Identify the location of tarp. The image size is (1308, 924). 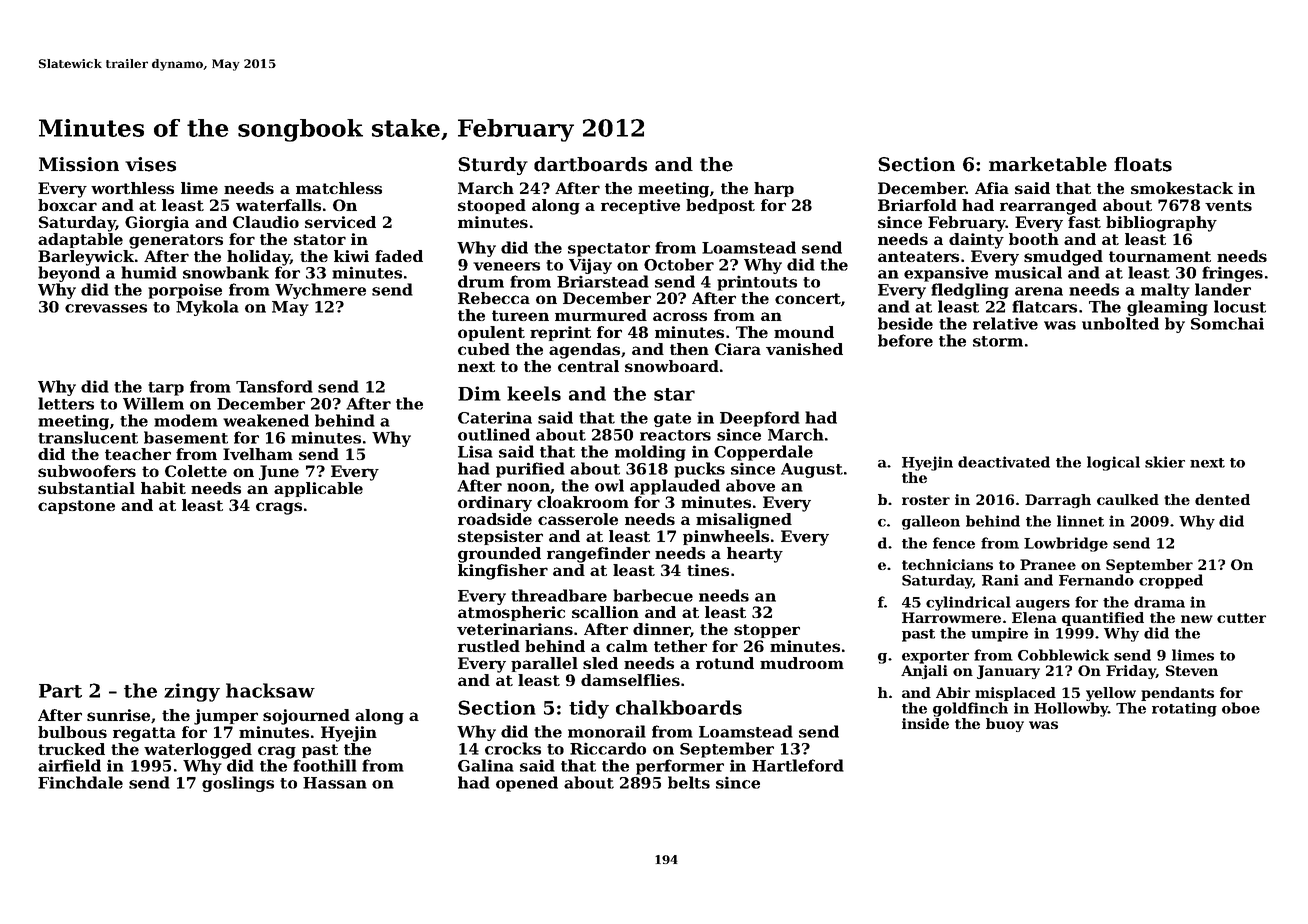
(166, 389).
